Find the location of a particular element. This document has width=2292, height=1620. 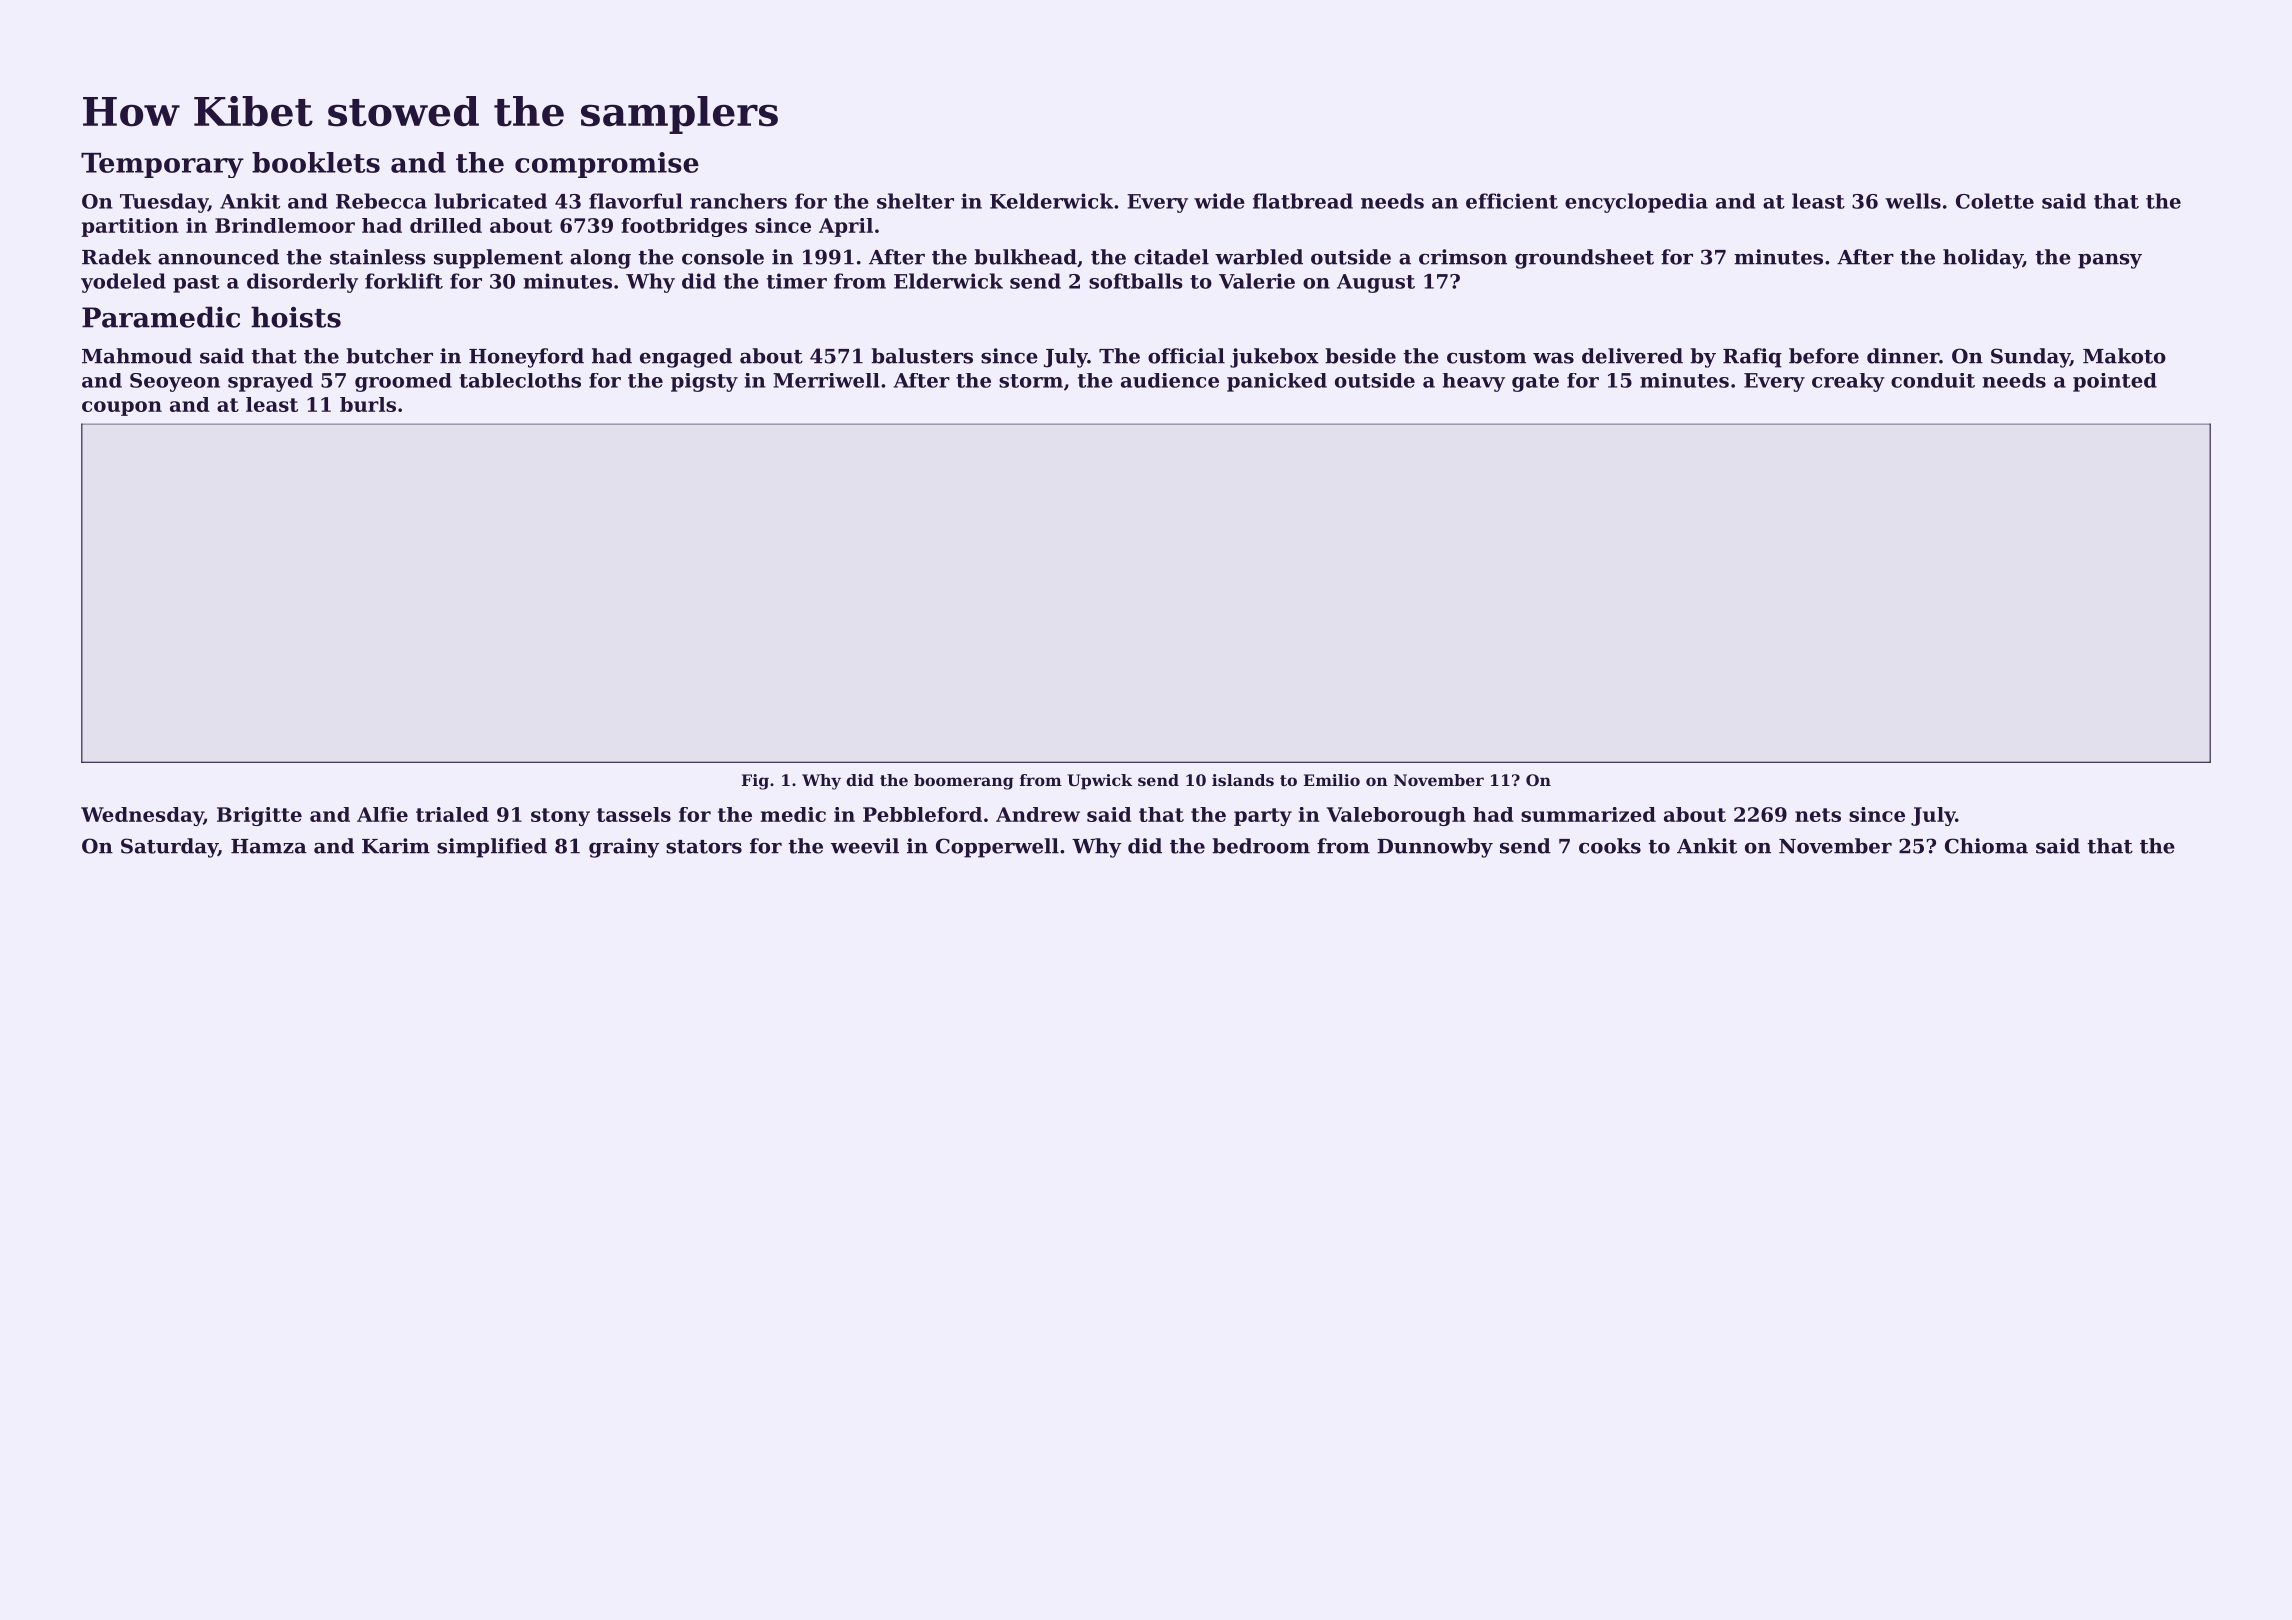

boomerang is located at coordinates (964, 782).
